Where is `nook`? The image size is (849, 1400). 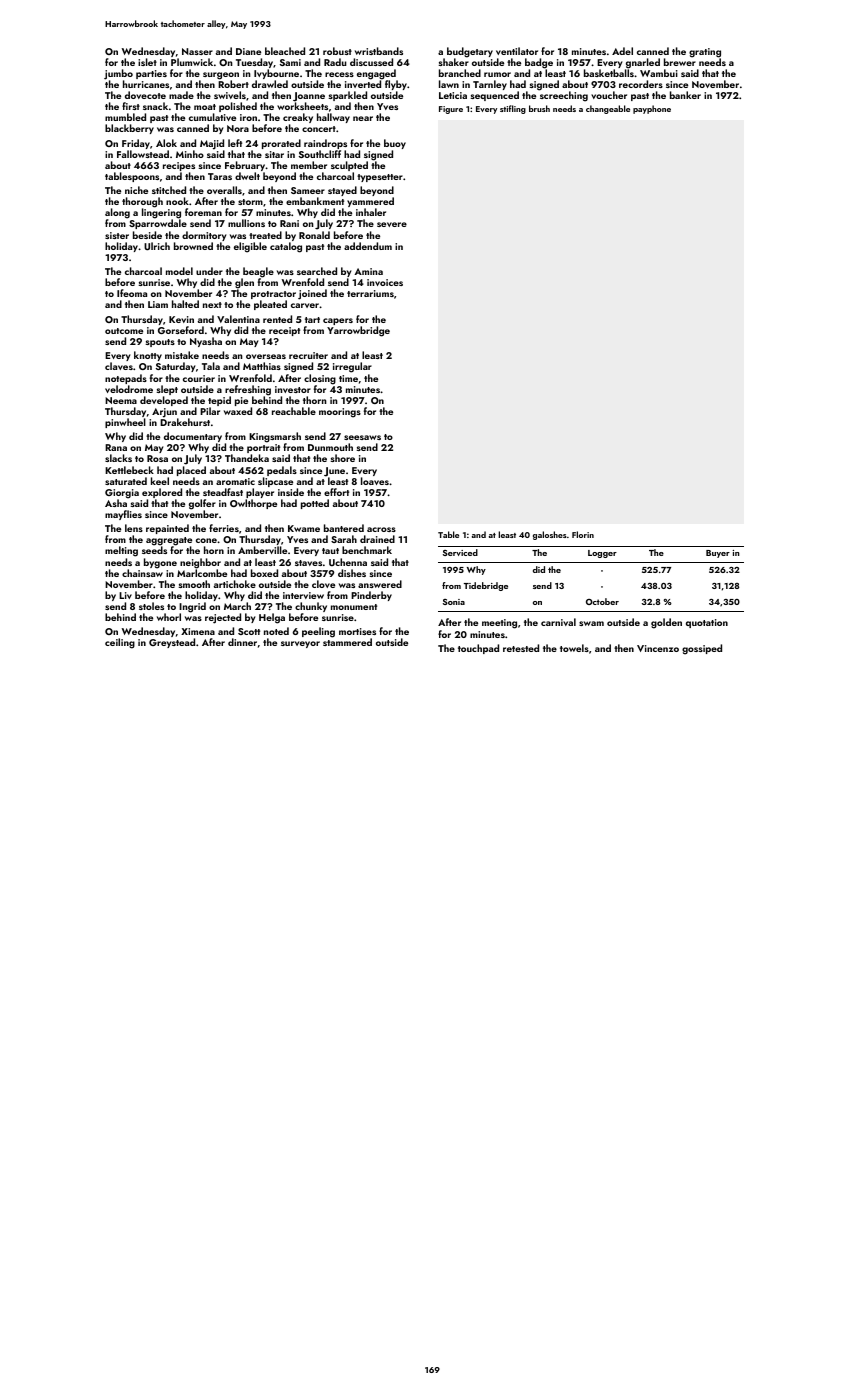
nook is located at coordinates (177, 201).
